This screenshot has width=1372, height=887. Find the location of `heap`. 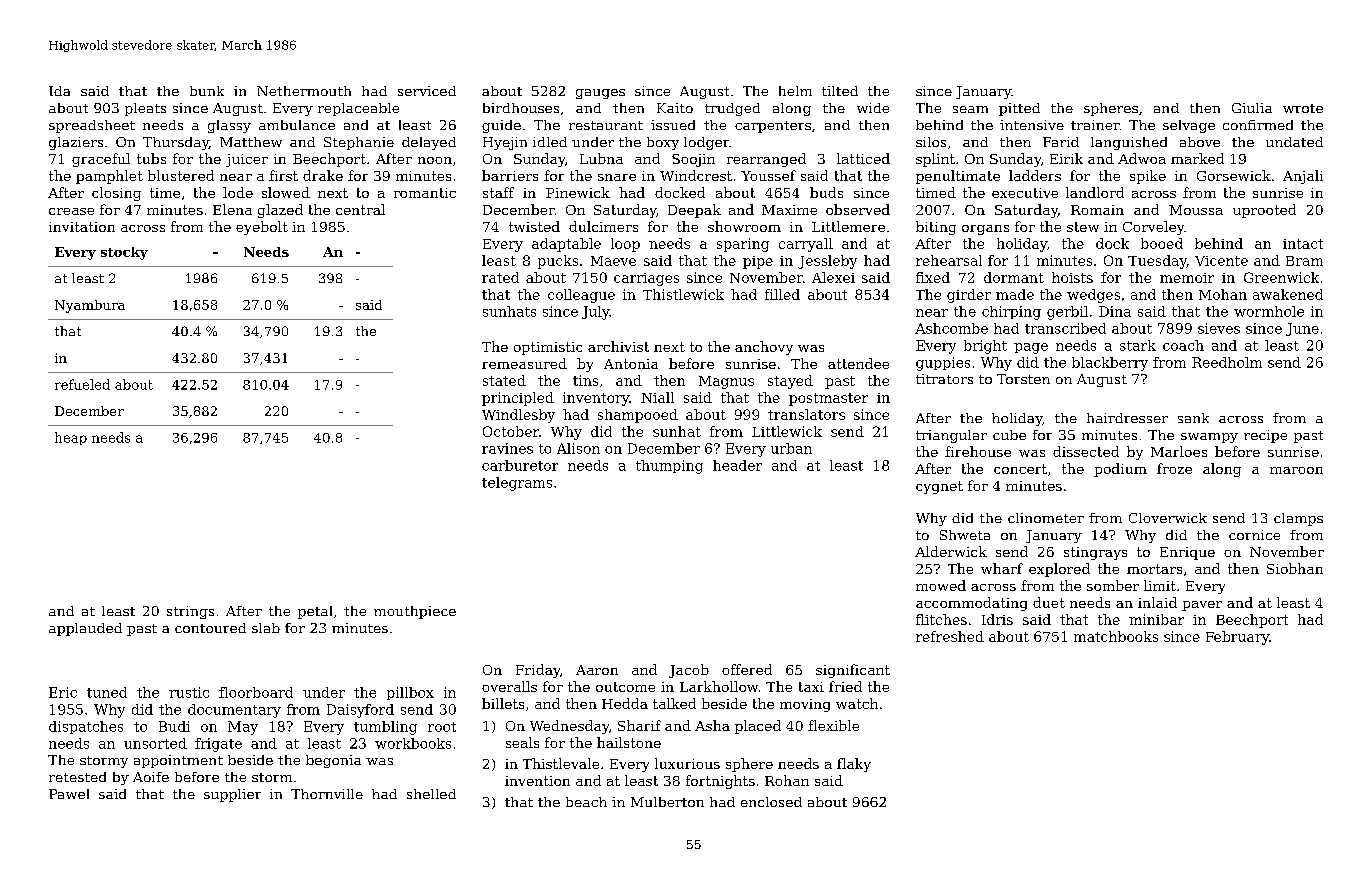

heap is located at coordinates (71, 438).
